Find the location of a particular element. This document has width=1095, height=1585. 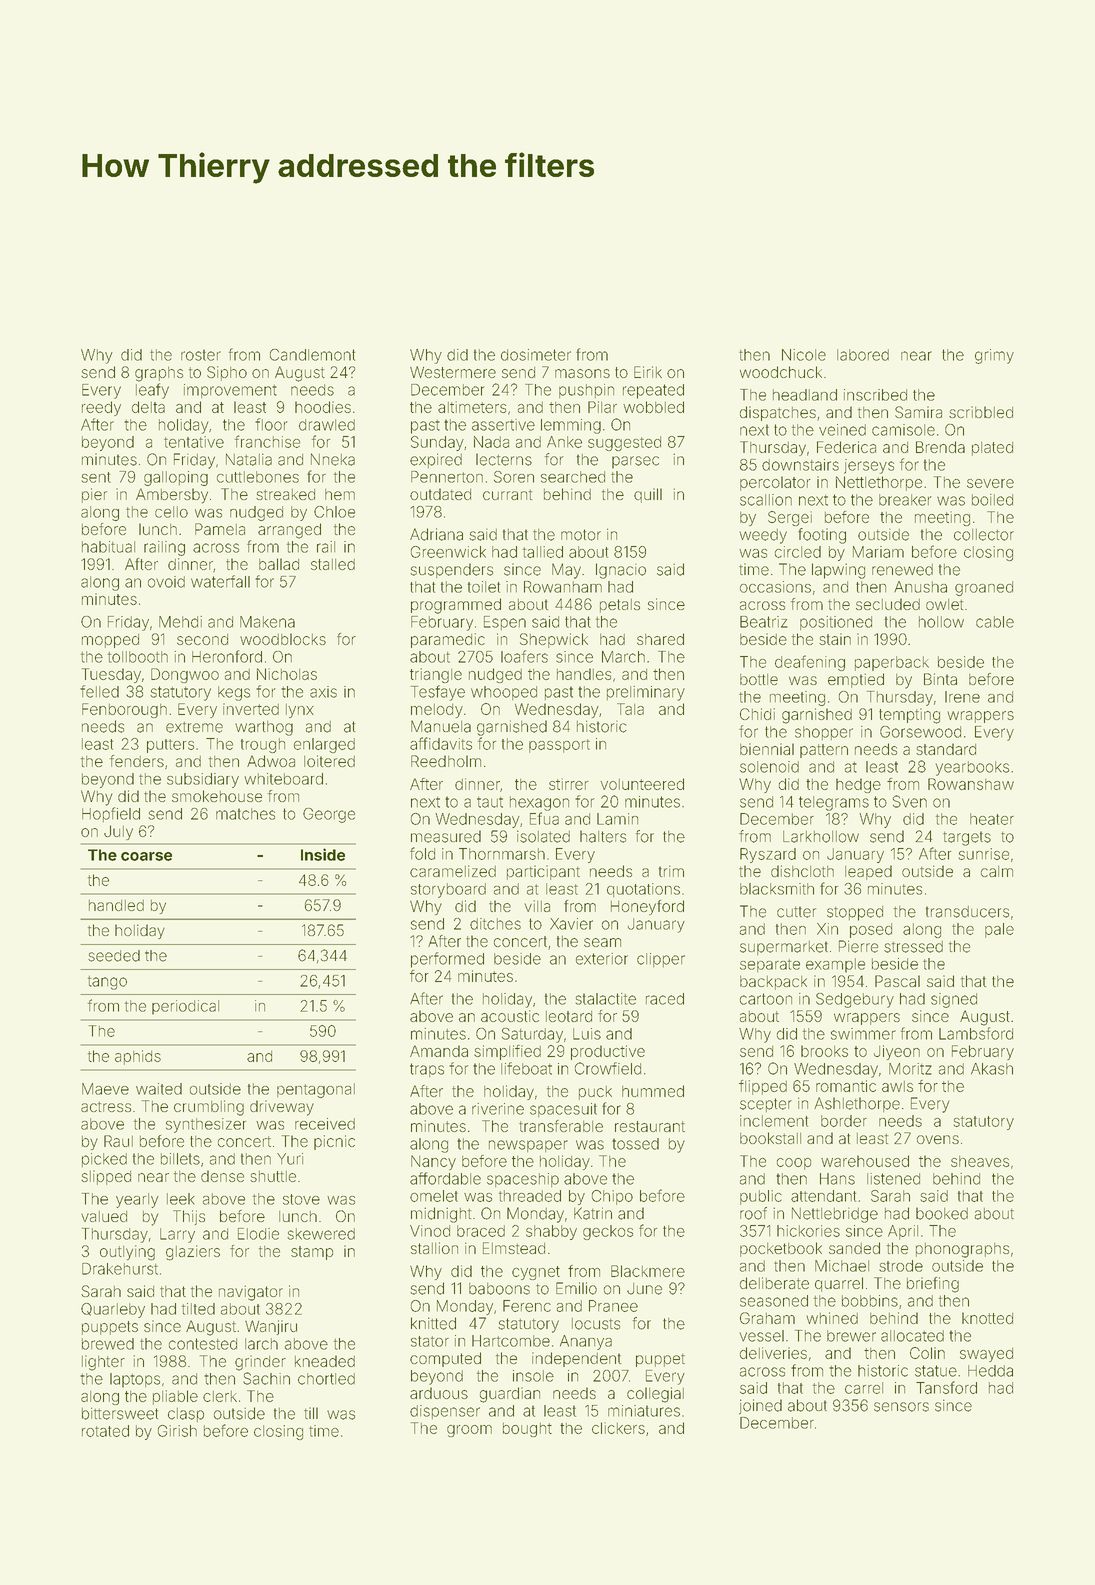

currant is located at coordinates (507, 495).
